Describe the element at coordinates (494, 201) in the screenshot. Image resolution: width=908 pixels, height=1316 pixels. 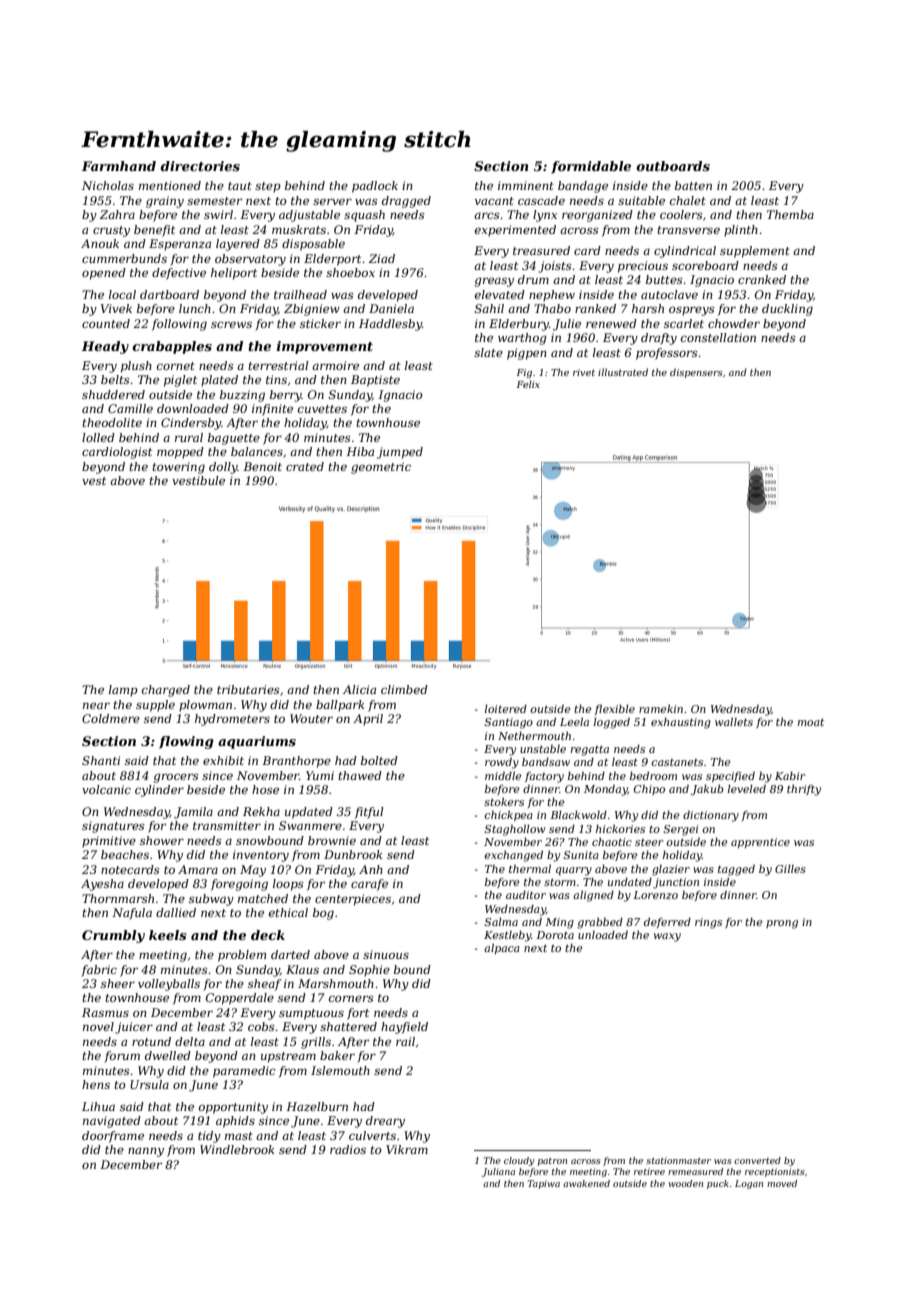
I see `vacant` at that location.
